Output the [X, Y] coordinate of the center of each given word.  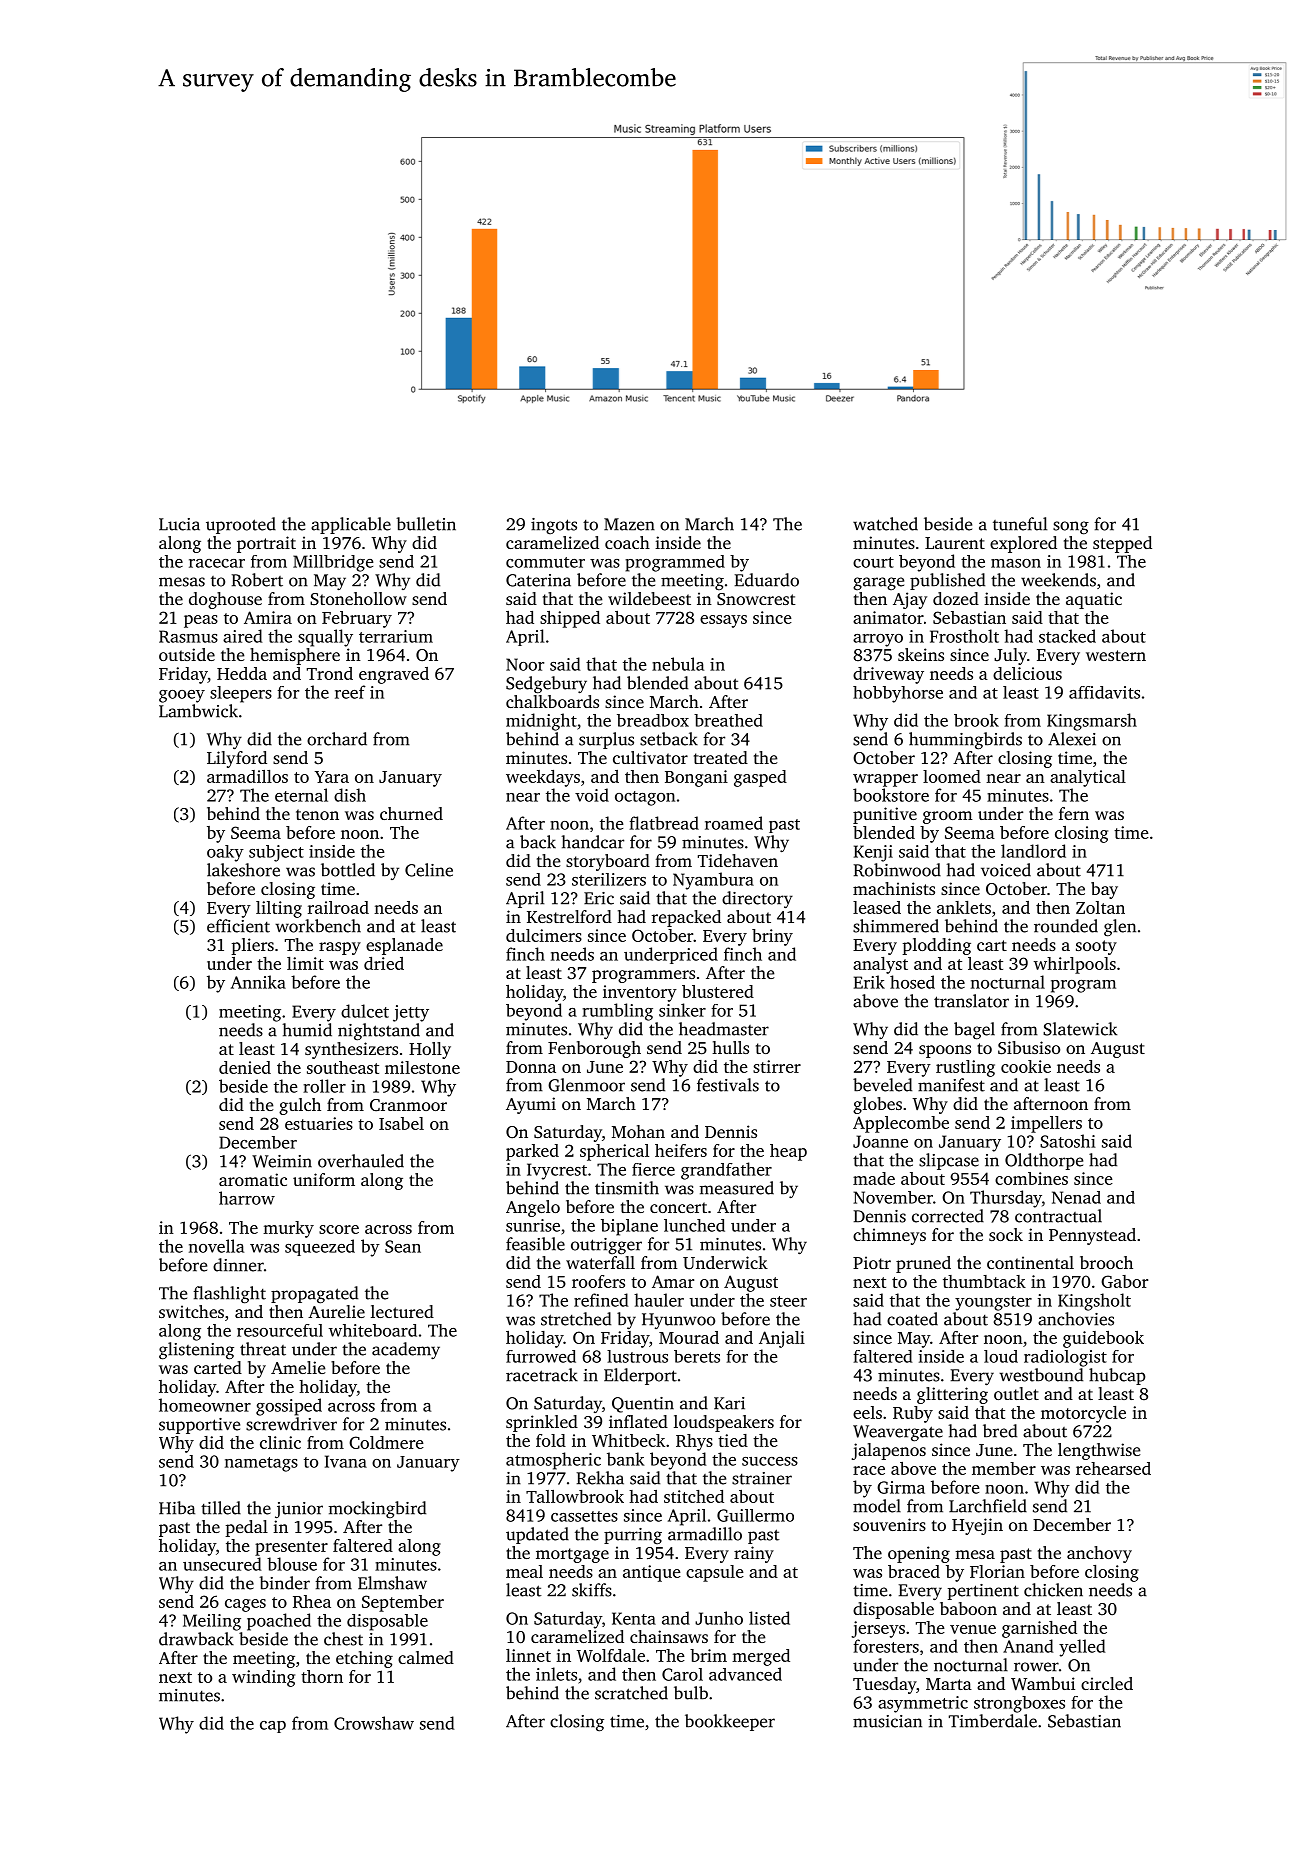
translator [971, 1001]
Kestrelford [569, 916]
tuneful [1020, 524]
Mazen [629, 524]
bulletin [426, 524]
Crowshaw [374, 1723]
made [874, 1178]
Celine [429, 870]
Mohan [638, 1131]
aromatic [253, 1179]
